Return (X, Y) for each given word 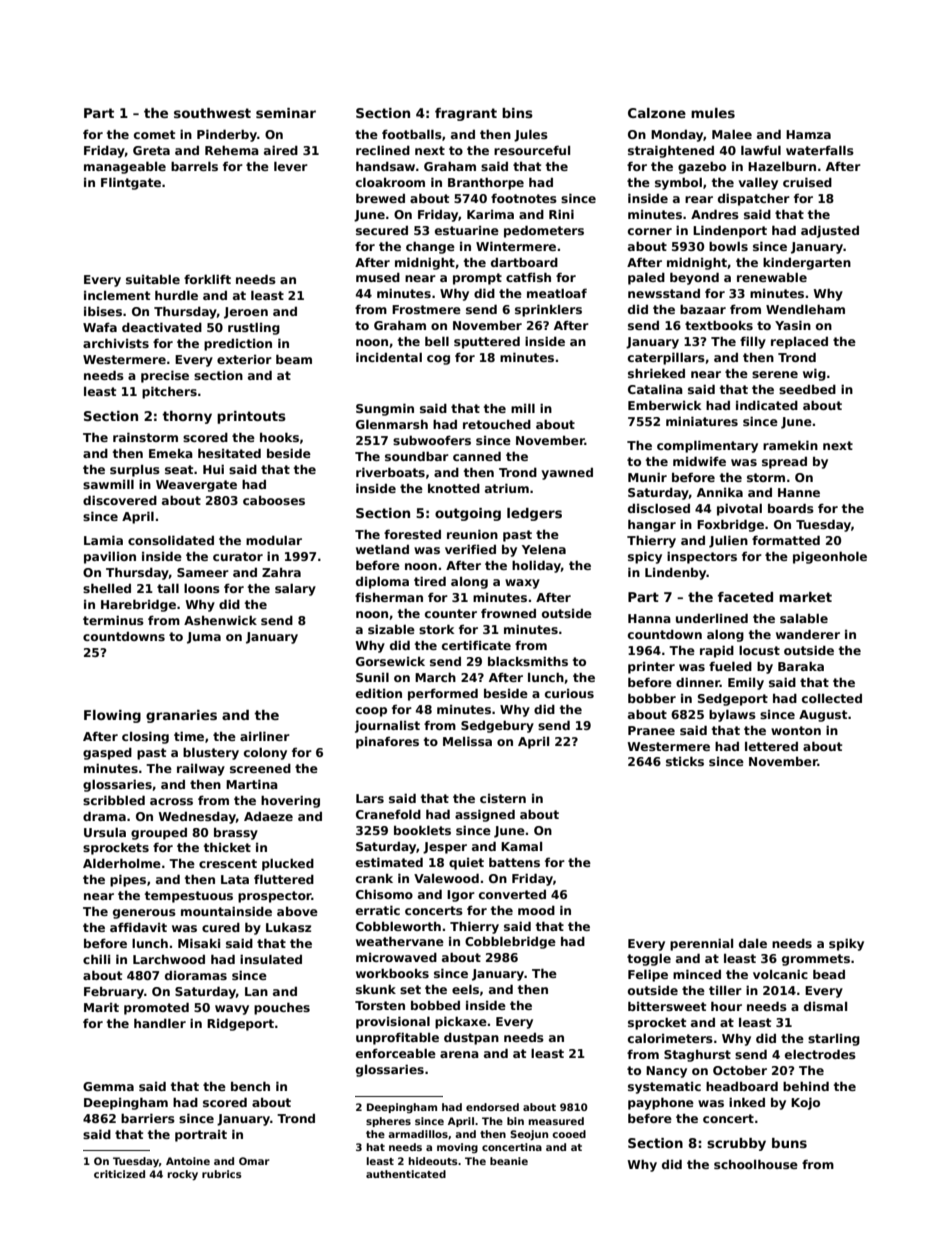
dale (753, 943)
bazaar (703, 309)
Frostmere (426, 309)
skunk (376, 989)
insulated (271, 959)
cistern (503, 798)
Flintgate (131, 183)
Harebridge (138, 605)
